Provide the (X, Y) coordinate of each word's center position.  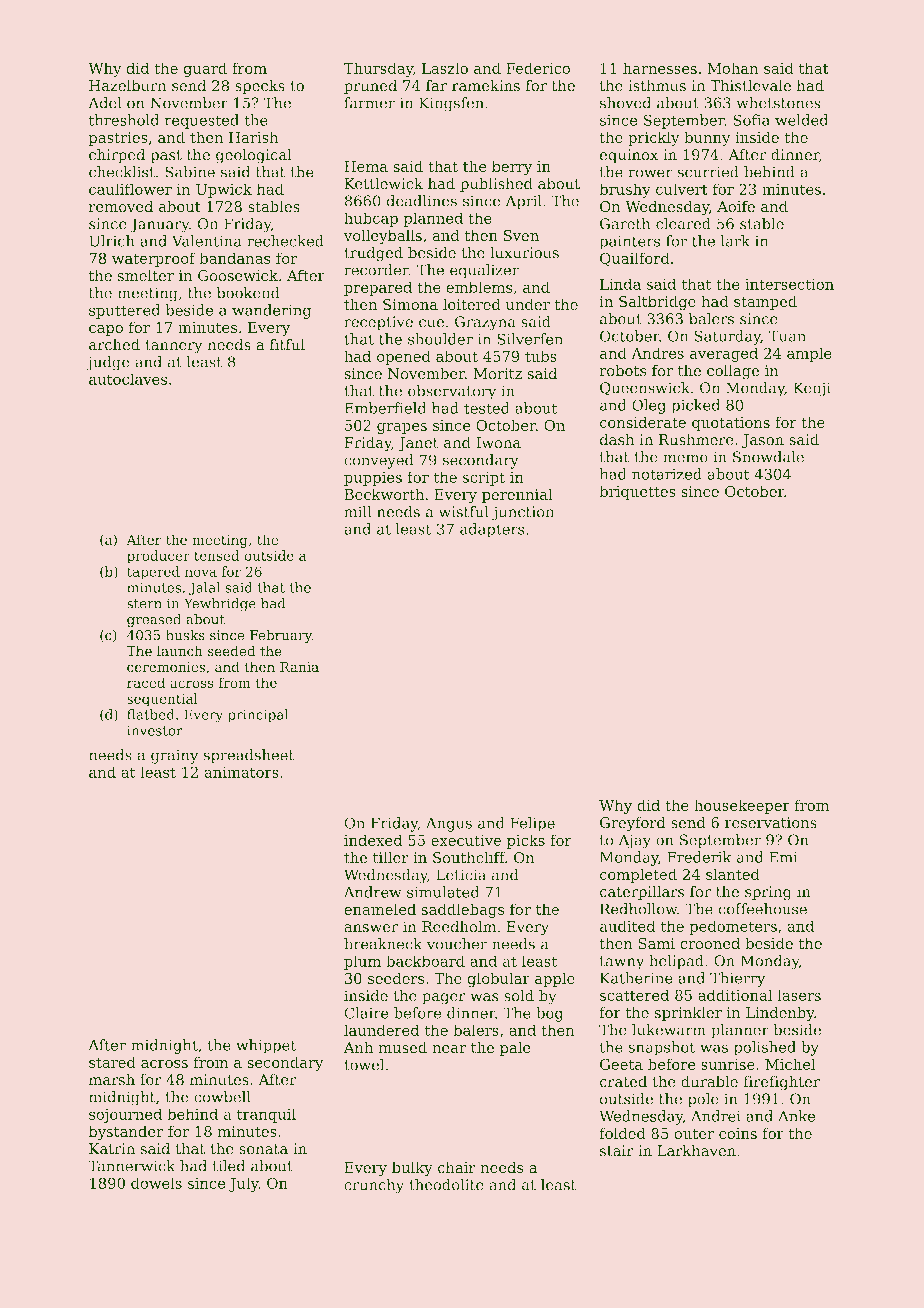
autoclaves (128, 379)
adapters (492, 530)
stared (112, 1062)
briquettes (637, 493)
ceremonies (166, 667)
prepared (378, 288)
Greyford (633, 824)
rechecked (285, 241)
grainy (174, 756)
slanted (733, 874)
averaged (724, 354)
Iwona (498, 442)
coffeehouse (763, 909)
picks (526, 841)
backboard (425, 961)
